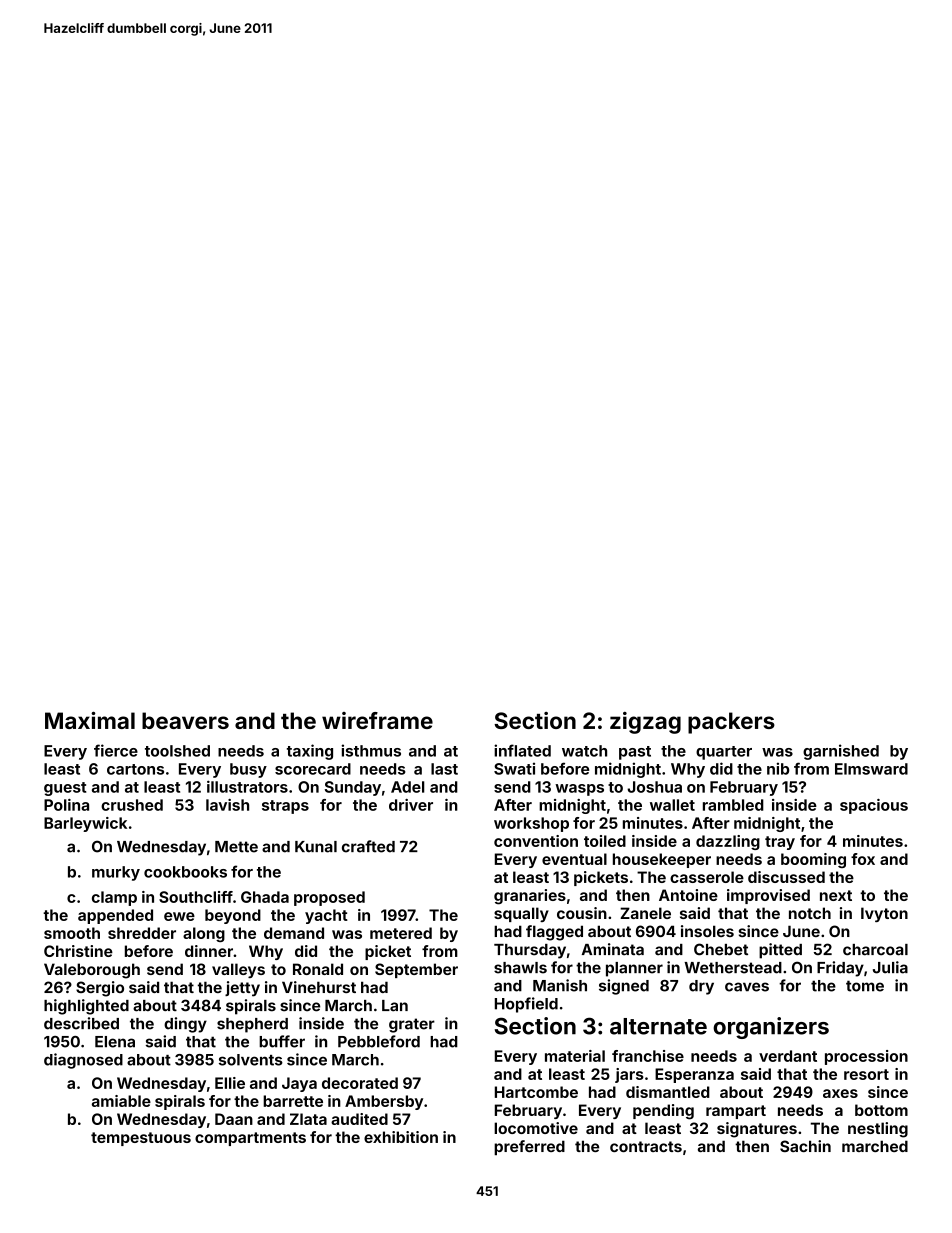  Describe the element at coordinates (90, 720) in the page. I see `Maximal` at that location.
